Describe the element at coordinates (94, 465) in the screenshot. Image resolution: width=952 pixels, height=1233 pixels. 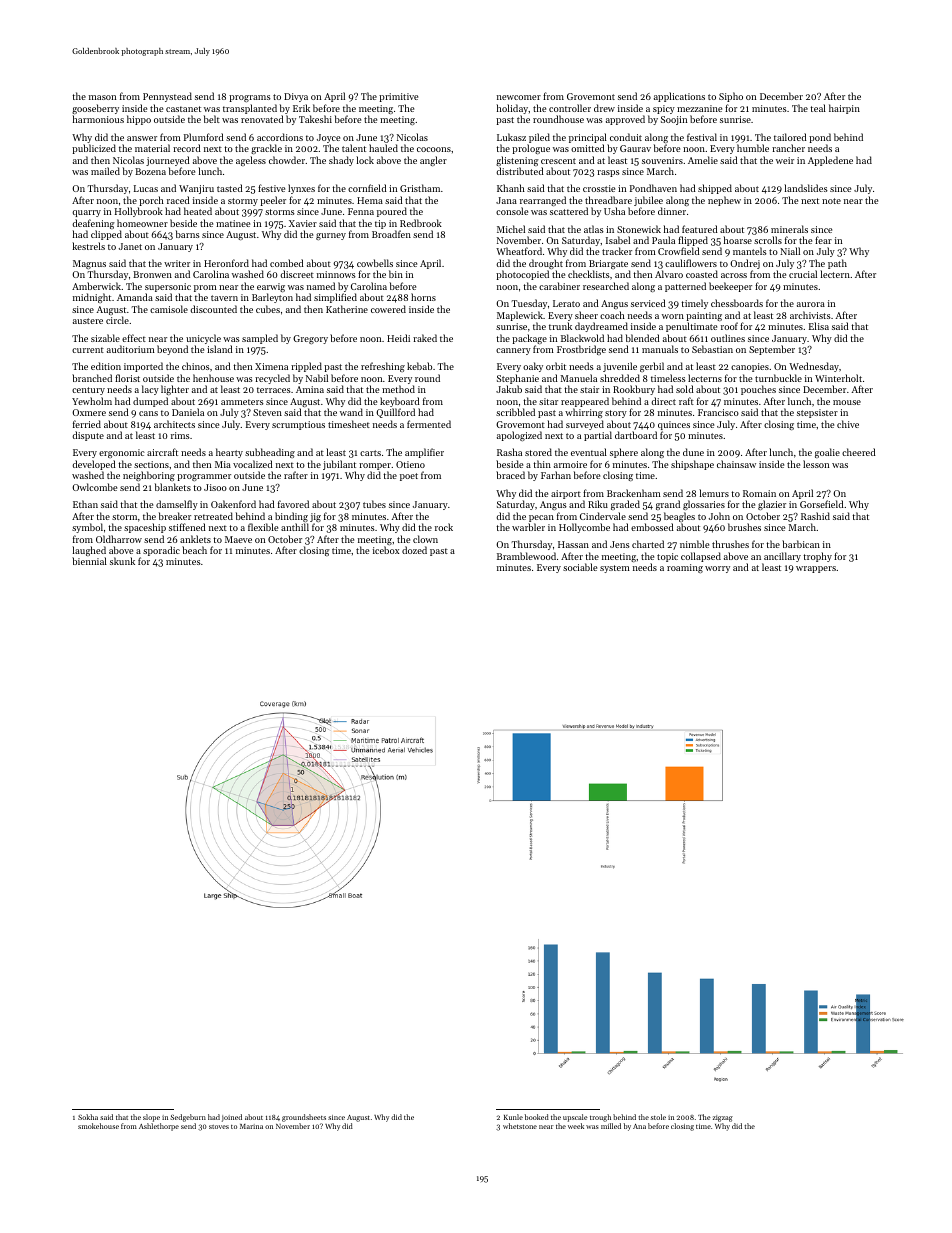
I see `developed` at that location.
